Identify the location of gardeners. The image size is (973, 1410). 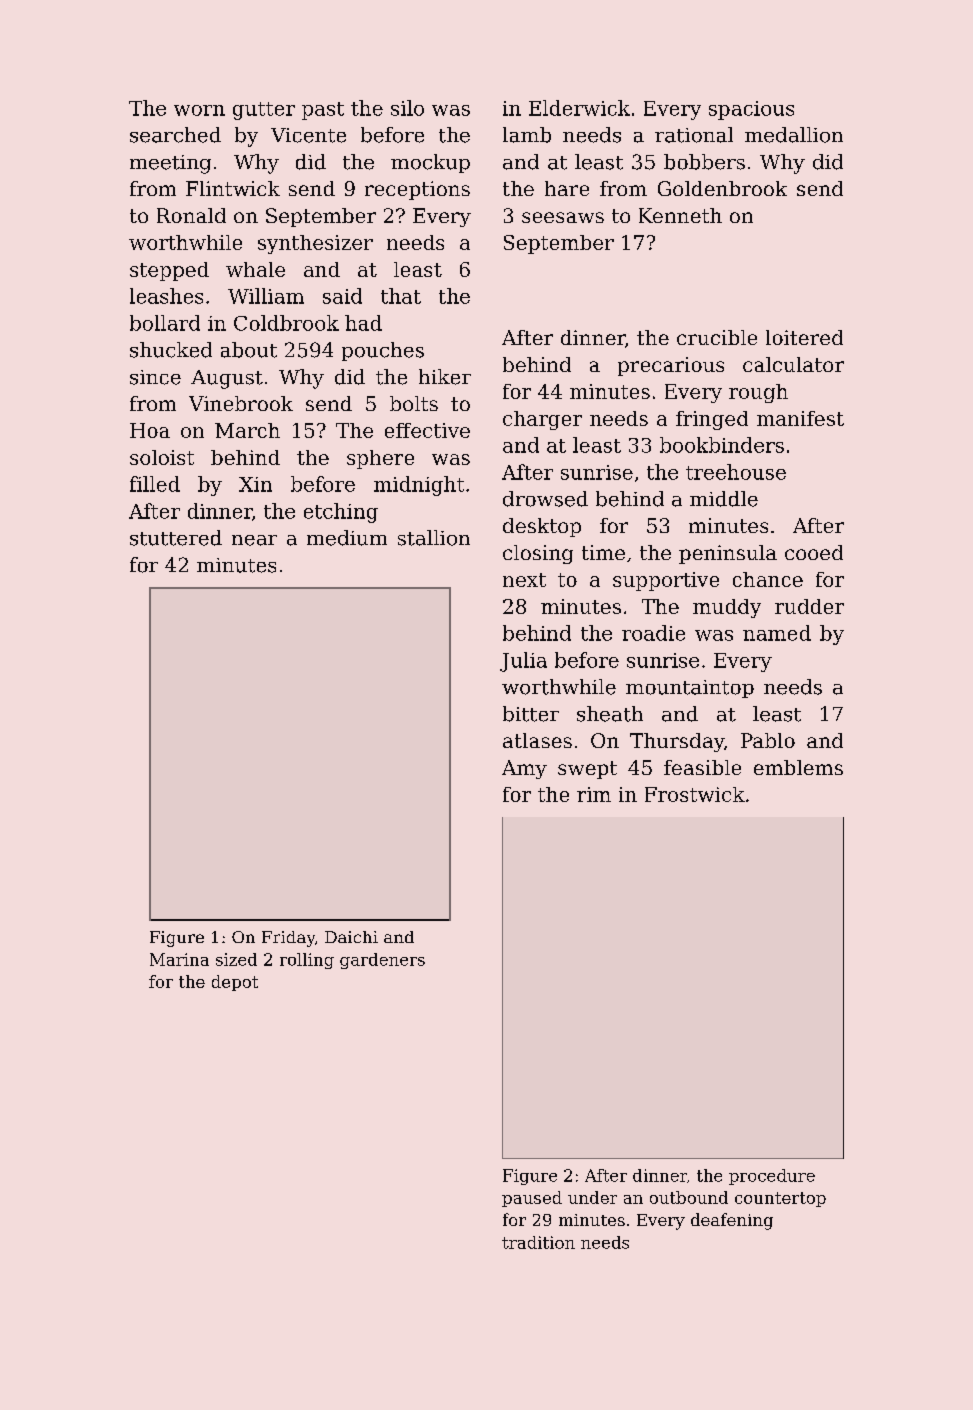
(382, 961).
